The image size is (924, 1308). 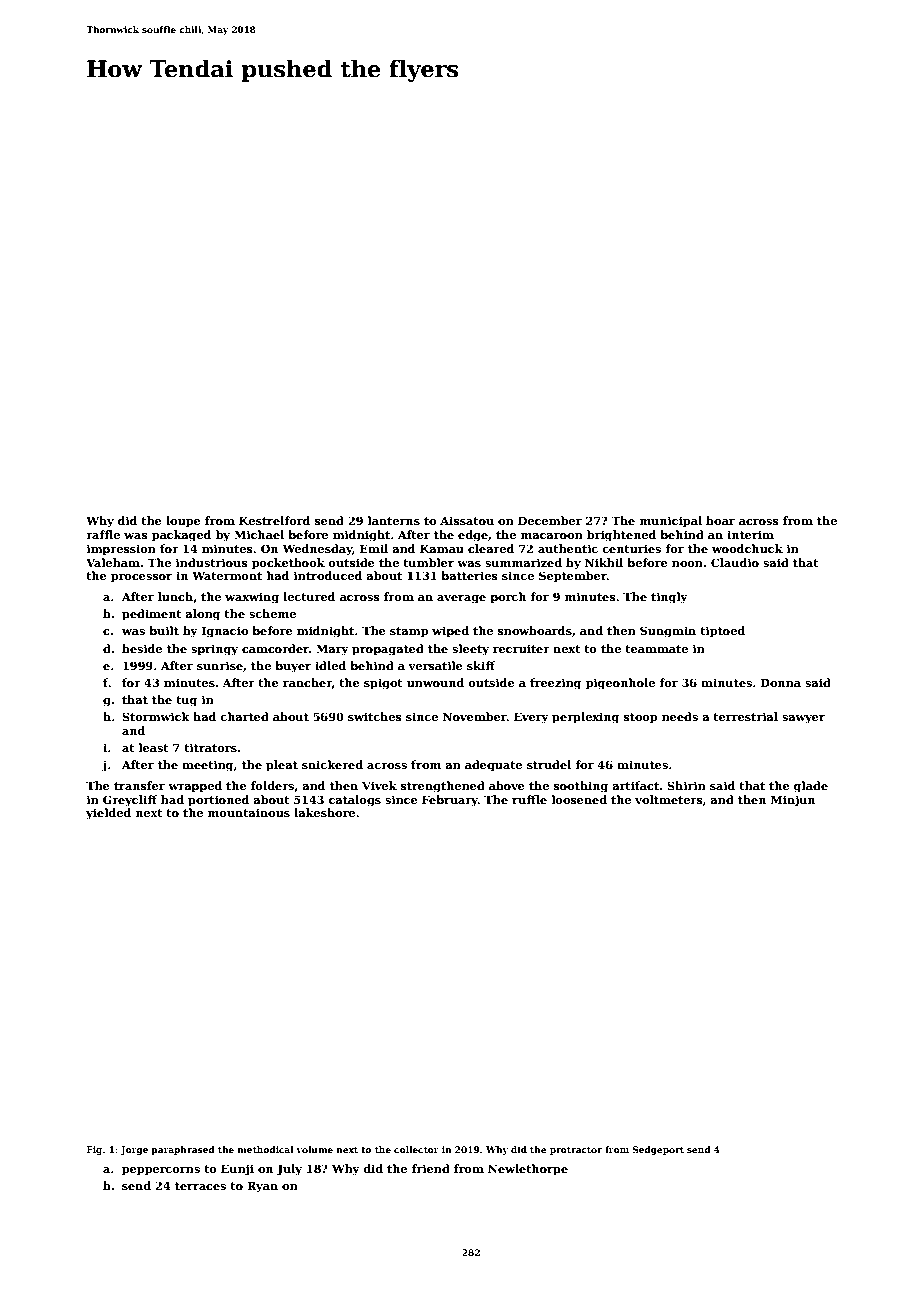 I want to click on lakeshore, so click(x=324, y=812).
